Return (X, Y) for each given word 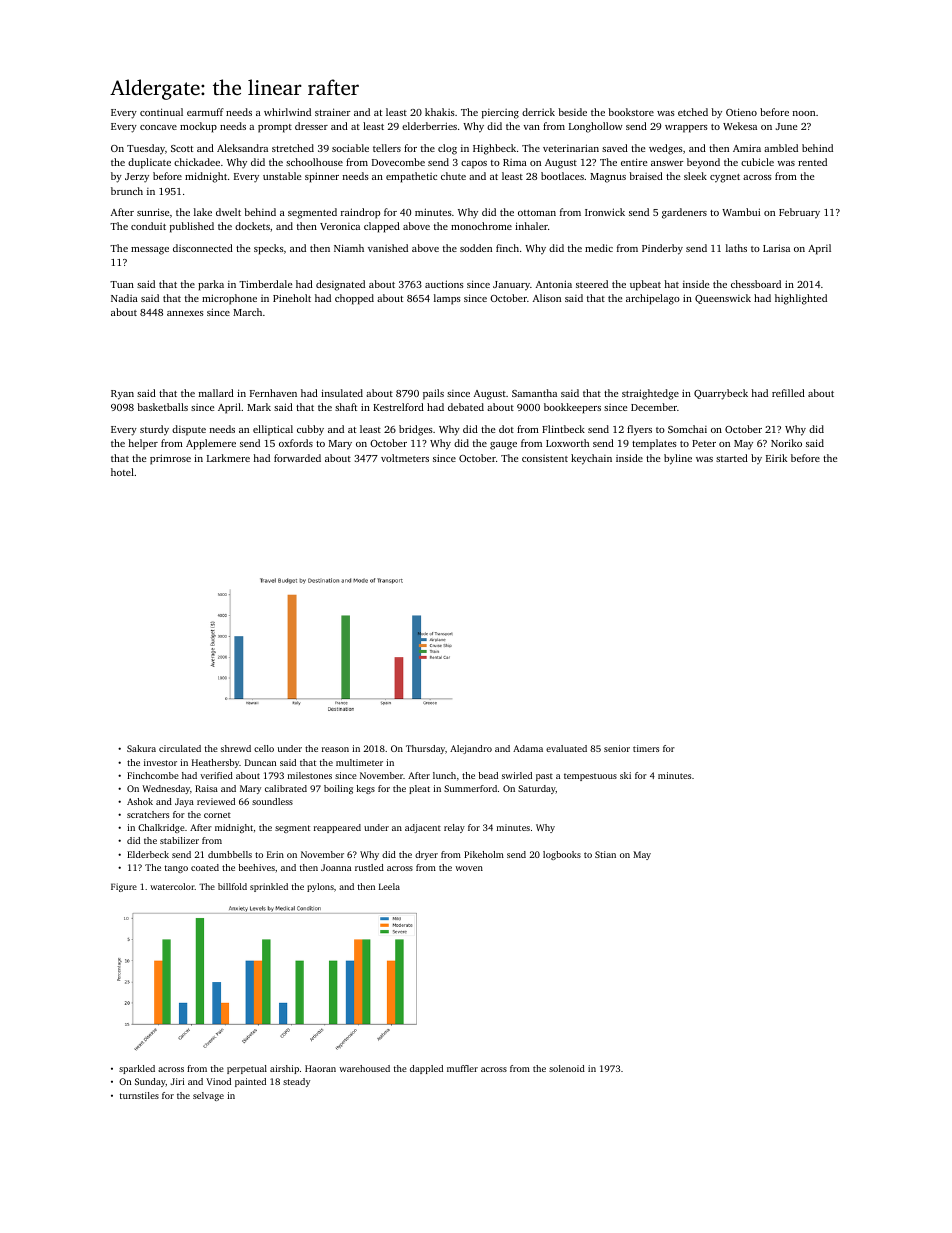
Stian (605, 854)
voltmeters (405, 458)
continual (161, 112)
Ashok (140, 801)
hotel (122, 472)
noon (804, 113)
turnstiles (139, 1095)
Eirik (776, 458)
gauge (503, 446)
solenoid (567, 1068)
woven (469, 868)
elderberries (429, 126)
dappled (426, 1069)
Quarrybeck (721, 394)
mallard (216, 393)
